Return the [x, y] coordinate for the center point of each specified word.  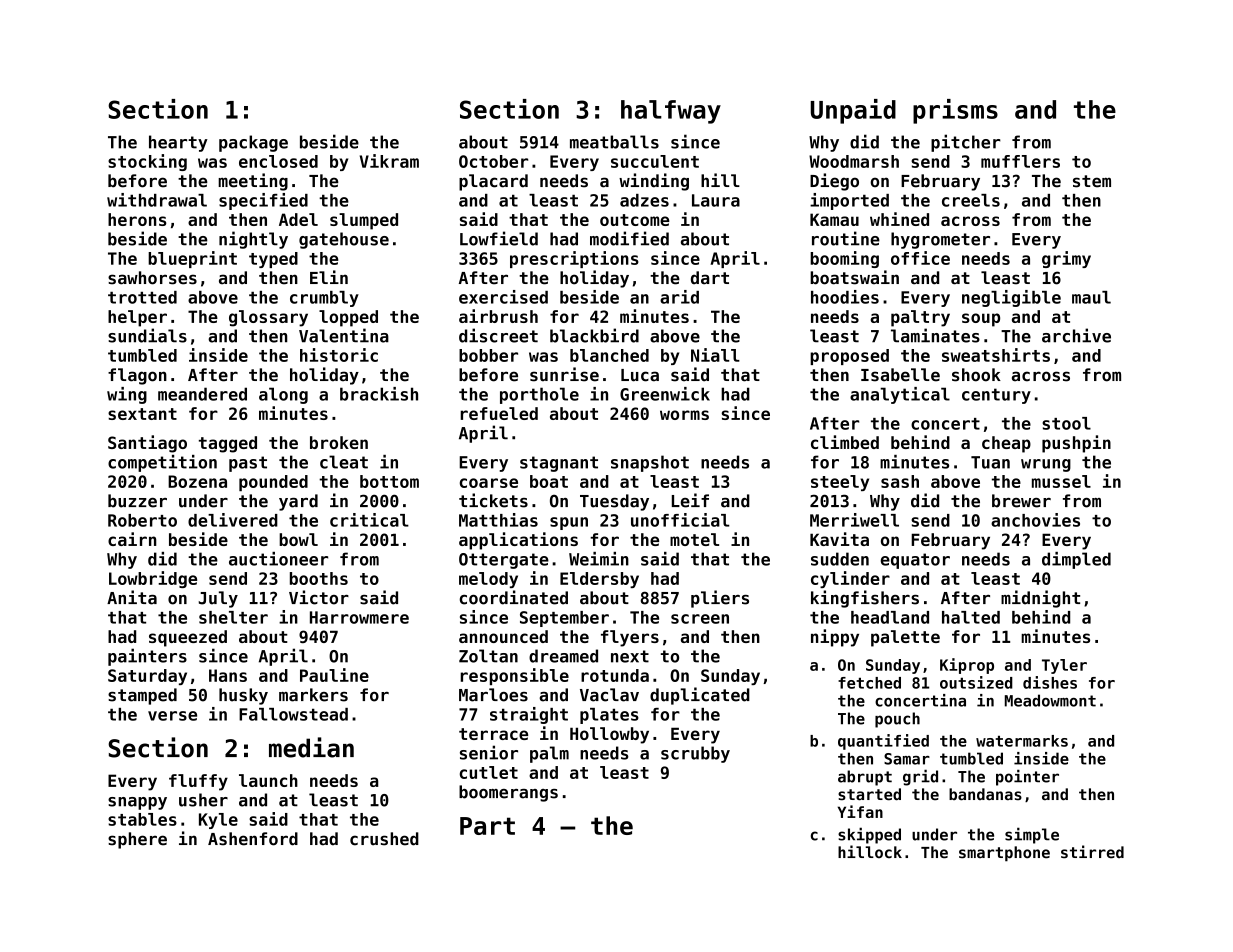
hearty [178, 143]
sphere [137, 840]
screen [700, 619]
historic [339, 355]
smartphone [1004, 854]
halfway [671, 112]
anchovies [1035, 520]
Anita [132, 597]
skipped [869, 835]
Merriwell [854, 520]
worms [684, 415]
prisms [955, 111]
